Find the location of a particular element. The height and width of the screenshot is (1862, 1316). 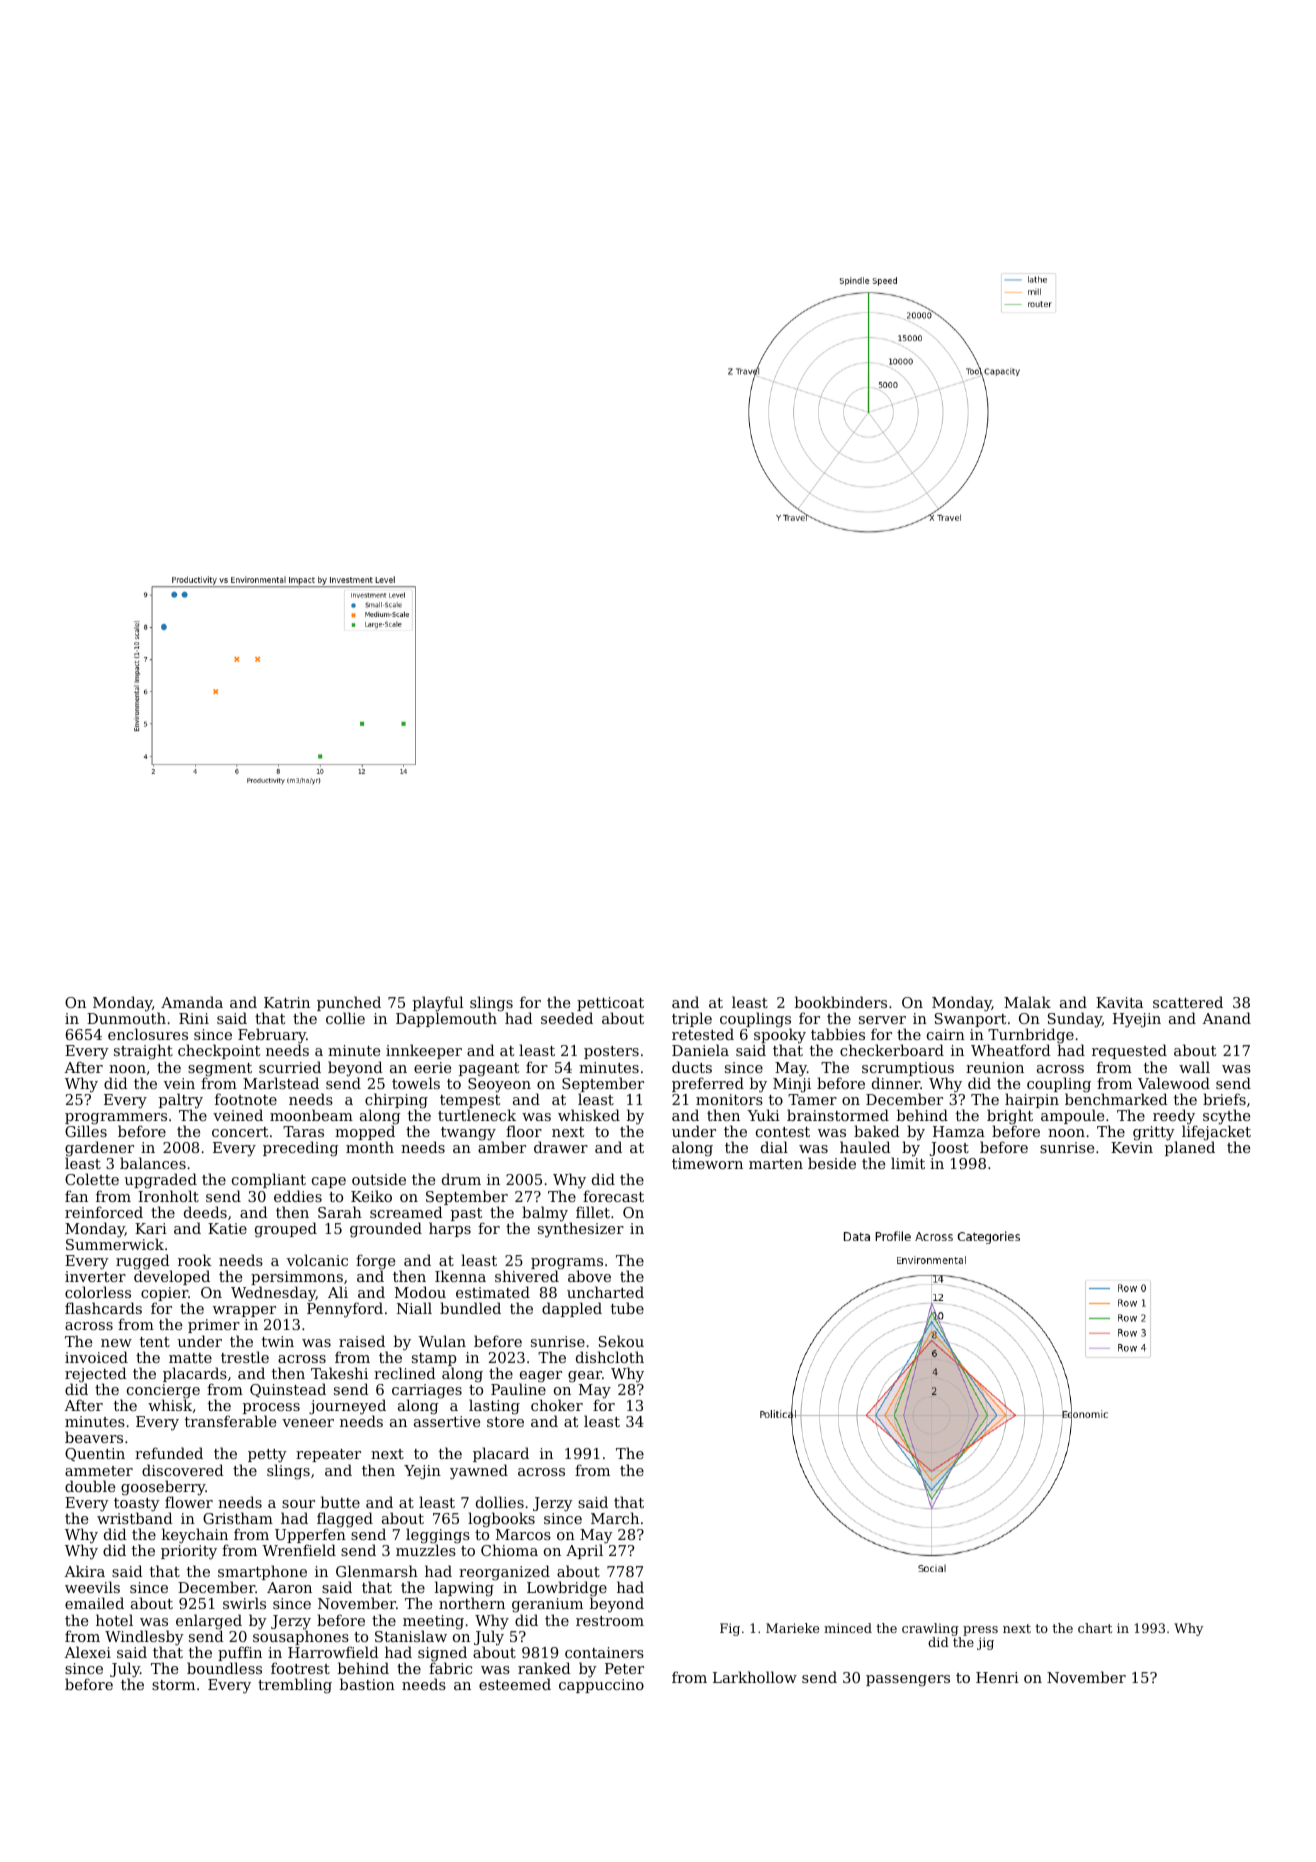

sousaphones is located at coordinates (301, 1637).
